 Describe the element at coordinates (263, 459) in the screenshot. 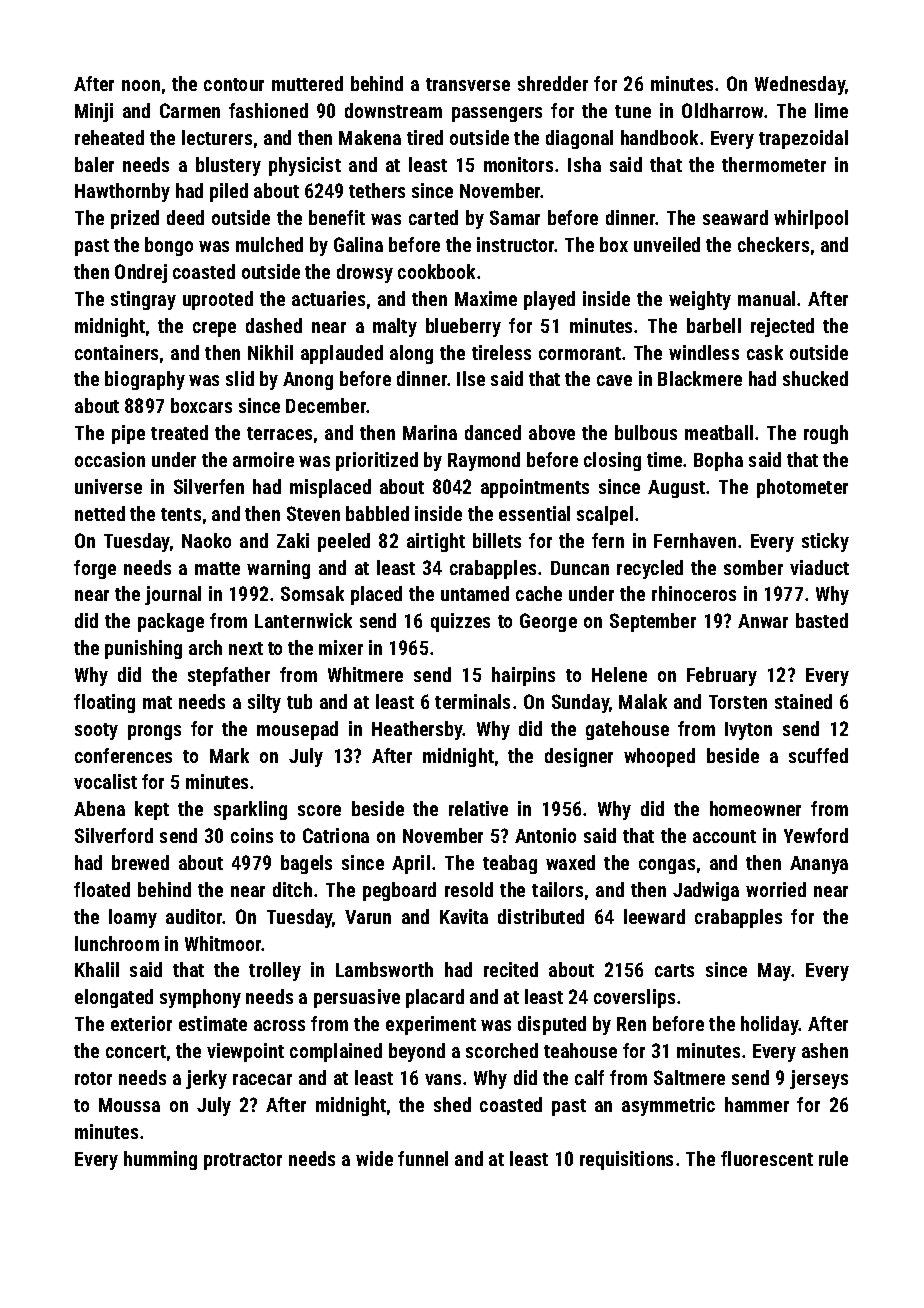

I see `armoire` at that location.
